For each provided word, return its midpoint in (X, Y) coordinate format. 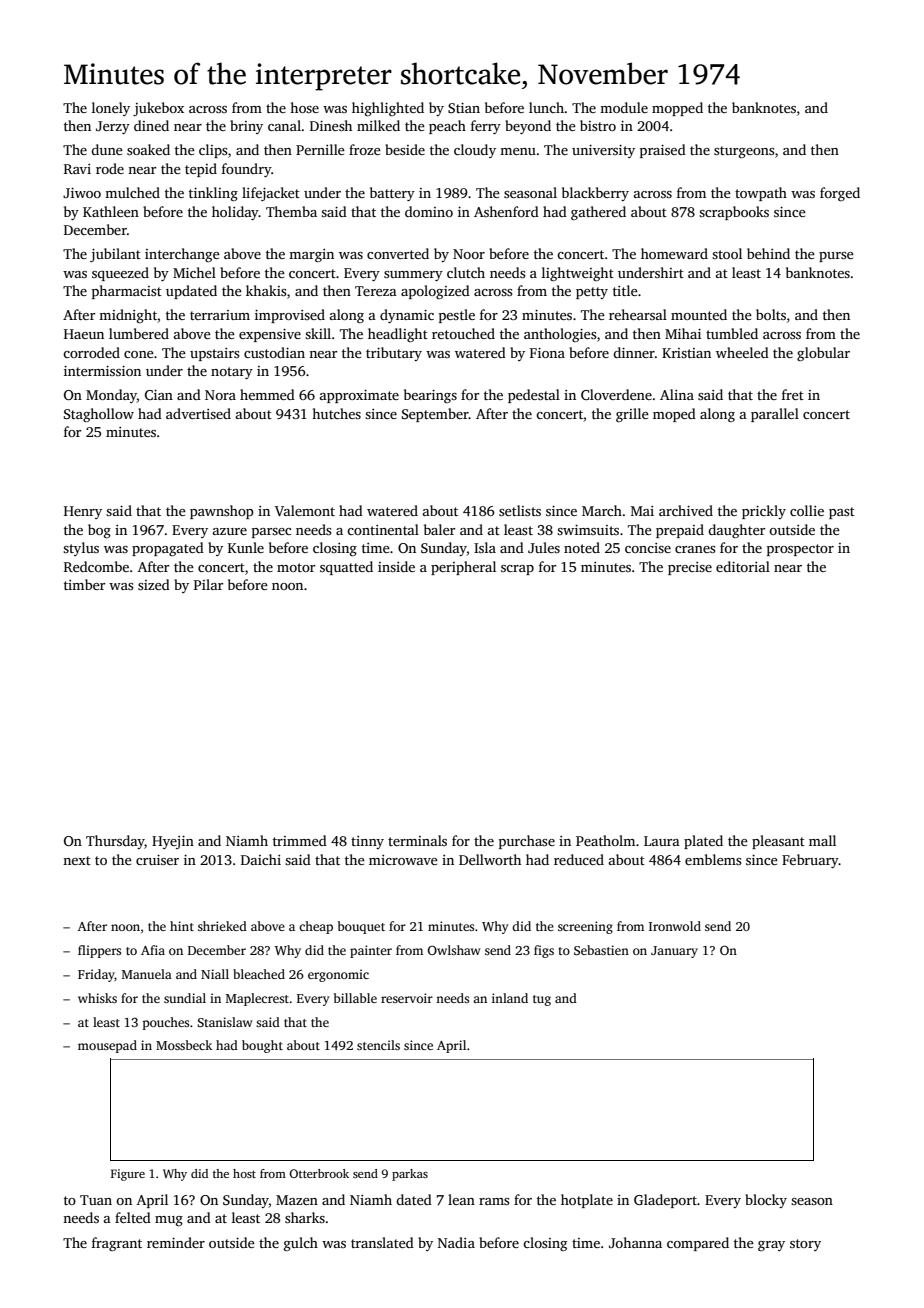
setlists (520, 510)
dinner (634, 352)
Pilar (208, 584)
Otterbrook (319, 1173)
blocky (766, 1201)
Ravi (77, 169)
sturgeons (744, 152)
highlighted (388, 109)
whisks (97, 998)
